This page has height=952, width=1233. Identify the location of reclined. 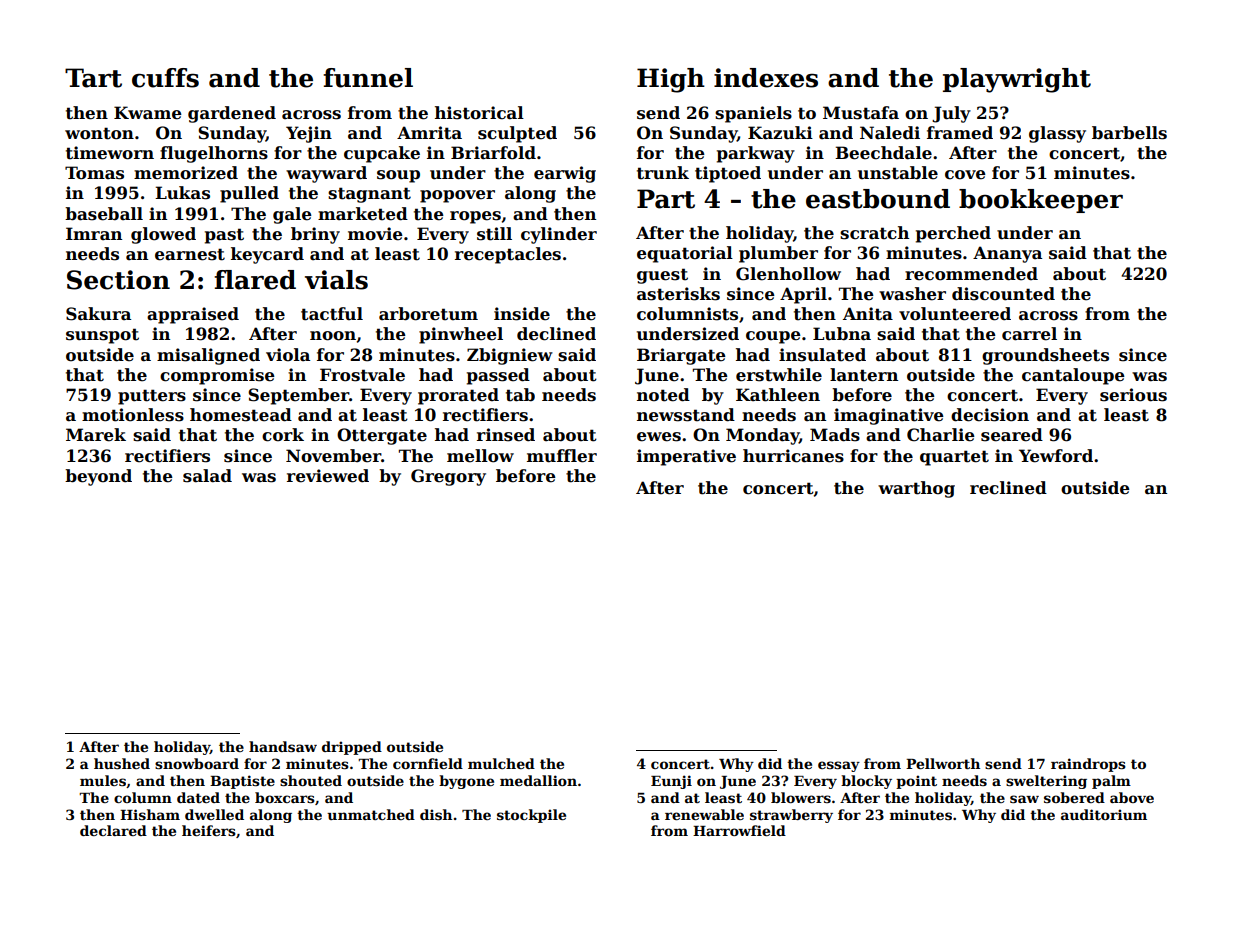
(1008, 488).
